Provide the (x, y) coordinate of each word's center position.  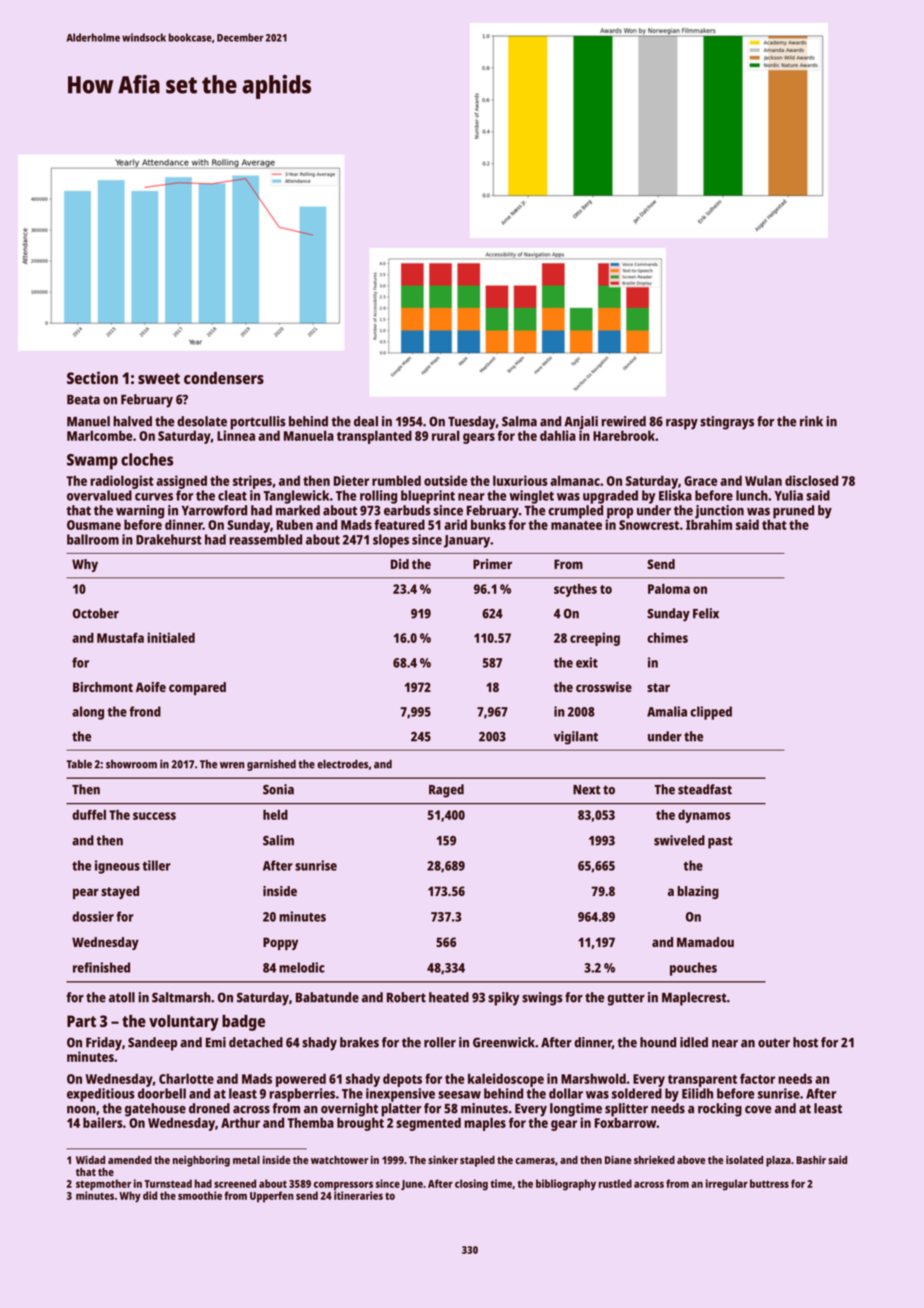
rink (811, 421)
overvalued (99, 495)
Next (587, 790)
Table (79, 764)
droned (209, 1108)
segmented (428, 1124)
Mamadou (705, 942)
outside (445, 480)
